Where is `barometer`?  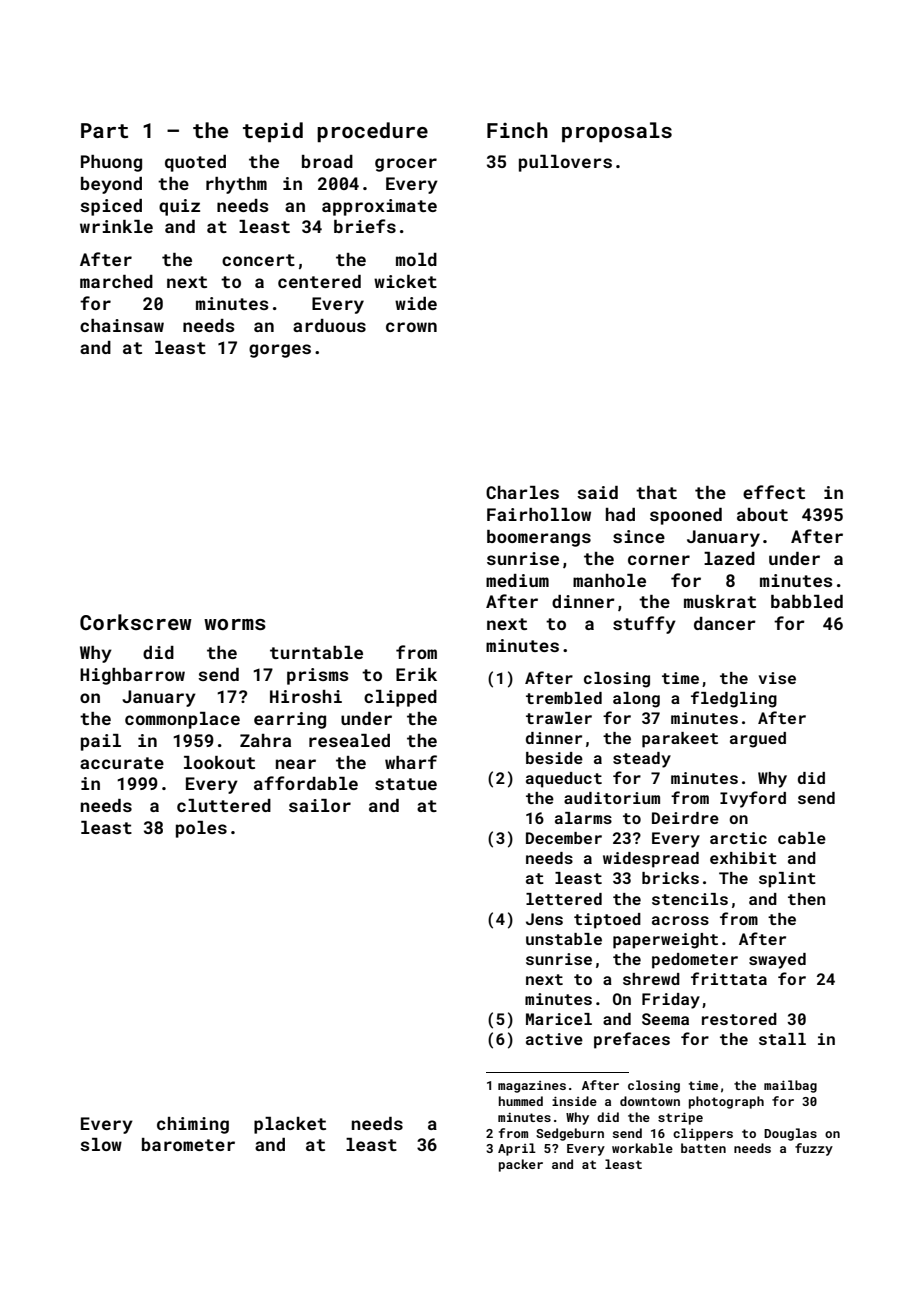 barometer is located at coordinates (188, 1144).
